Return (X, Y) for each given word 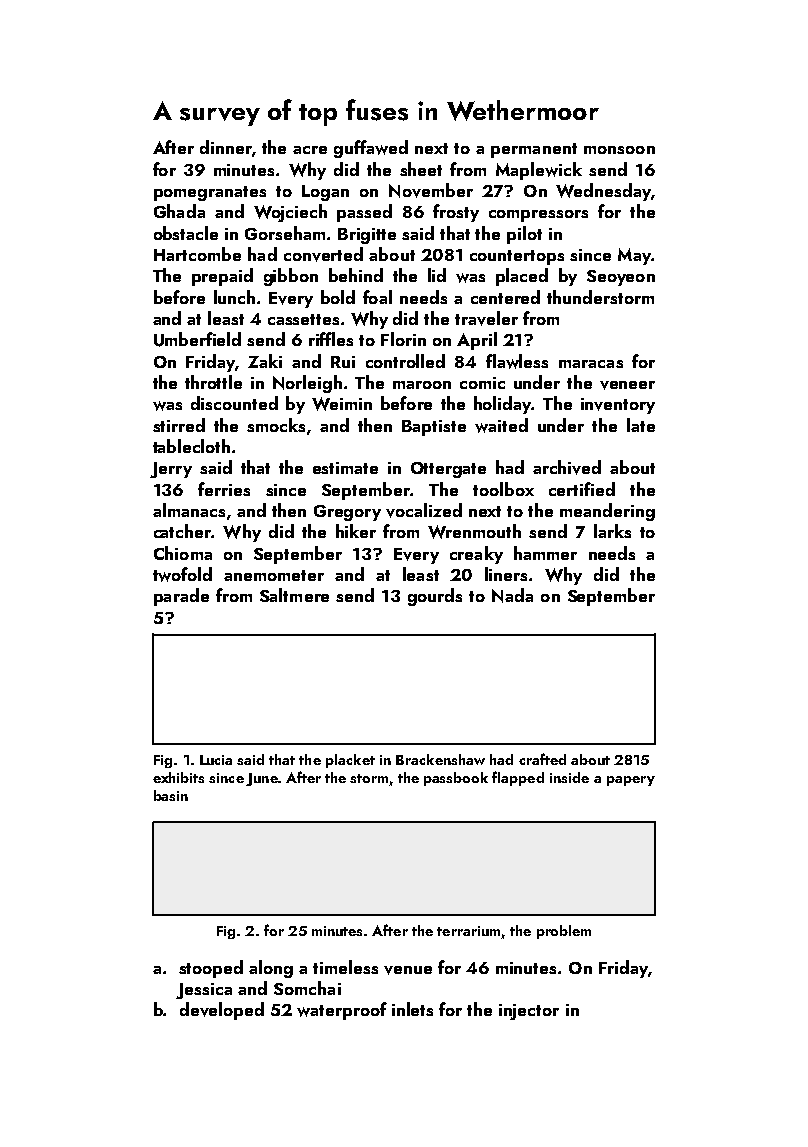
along (271, 969)
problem (564, 932)
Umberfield (197, 339)
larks (612, 531)
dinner (226, 147)
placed (522, 277)
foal (377, 297)
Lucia (216, 760)
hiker (356, 531)
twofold (182, 574)
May (634, 256)
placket (350, 761)
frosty (456, 213)
